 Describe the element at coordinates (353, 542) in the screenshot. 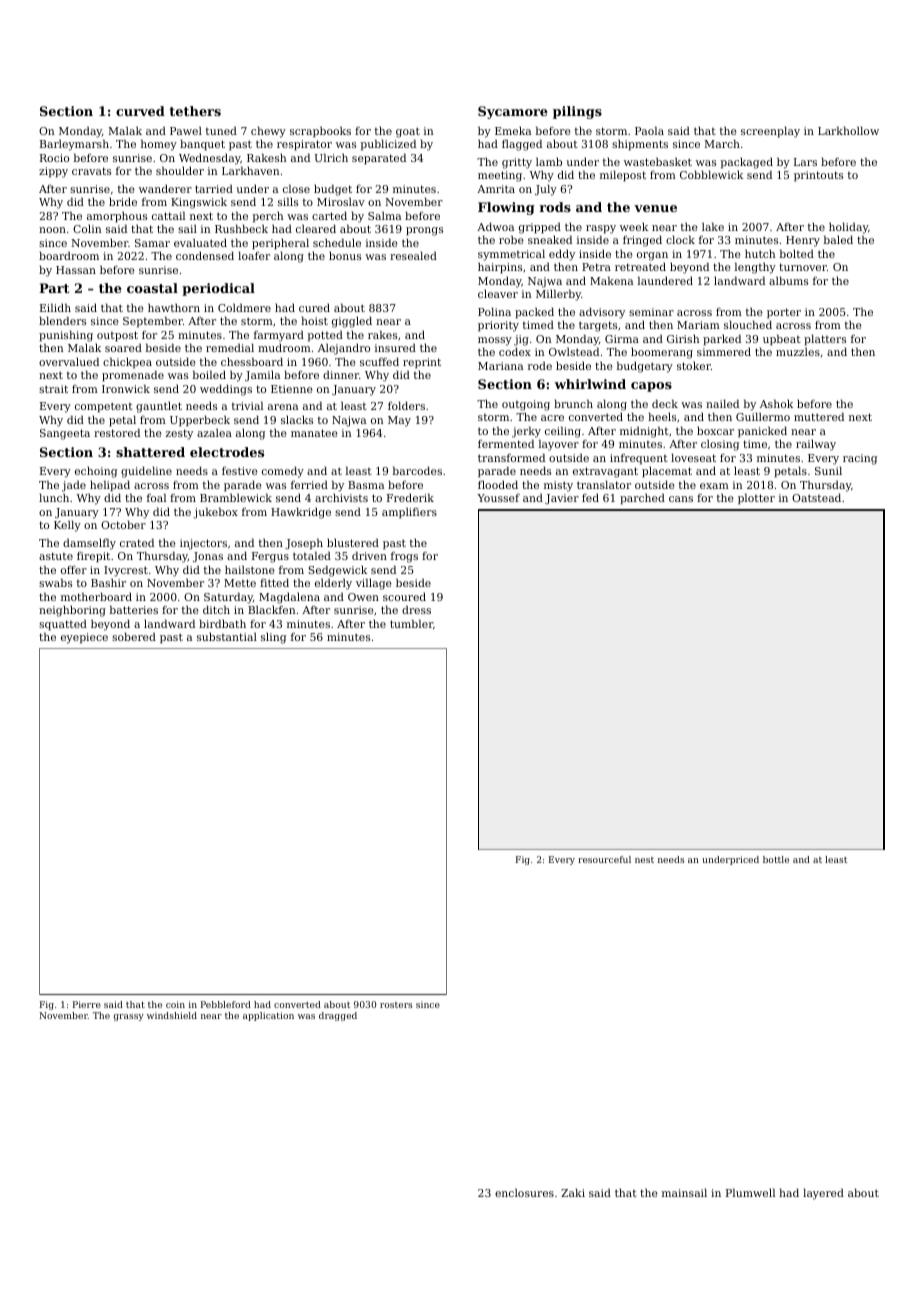

I see `blustered` at that location.
